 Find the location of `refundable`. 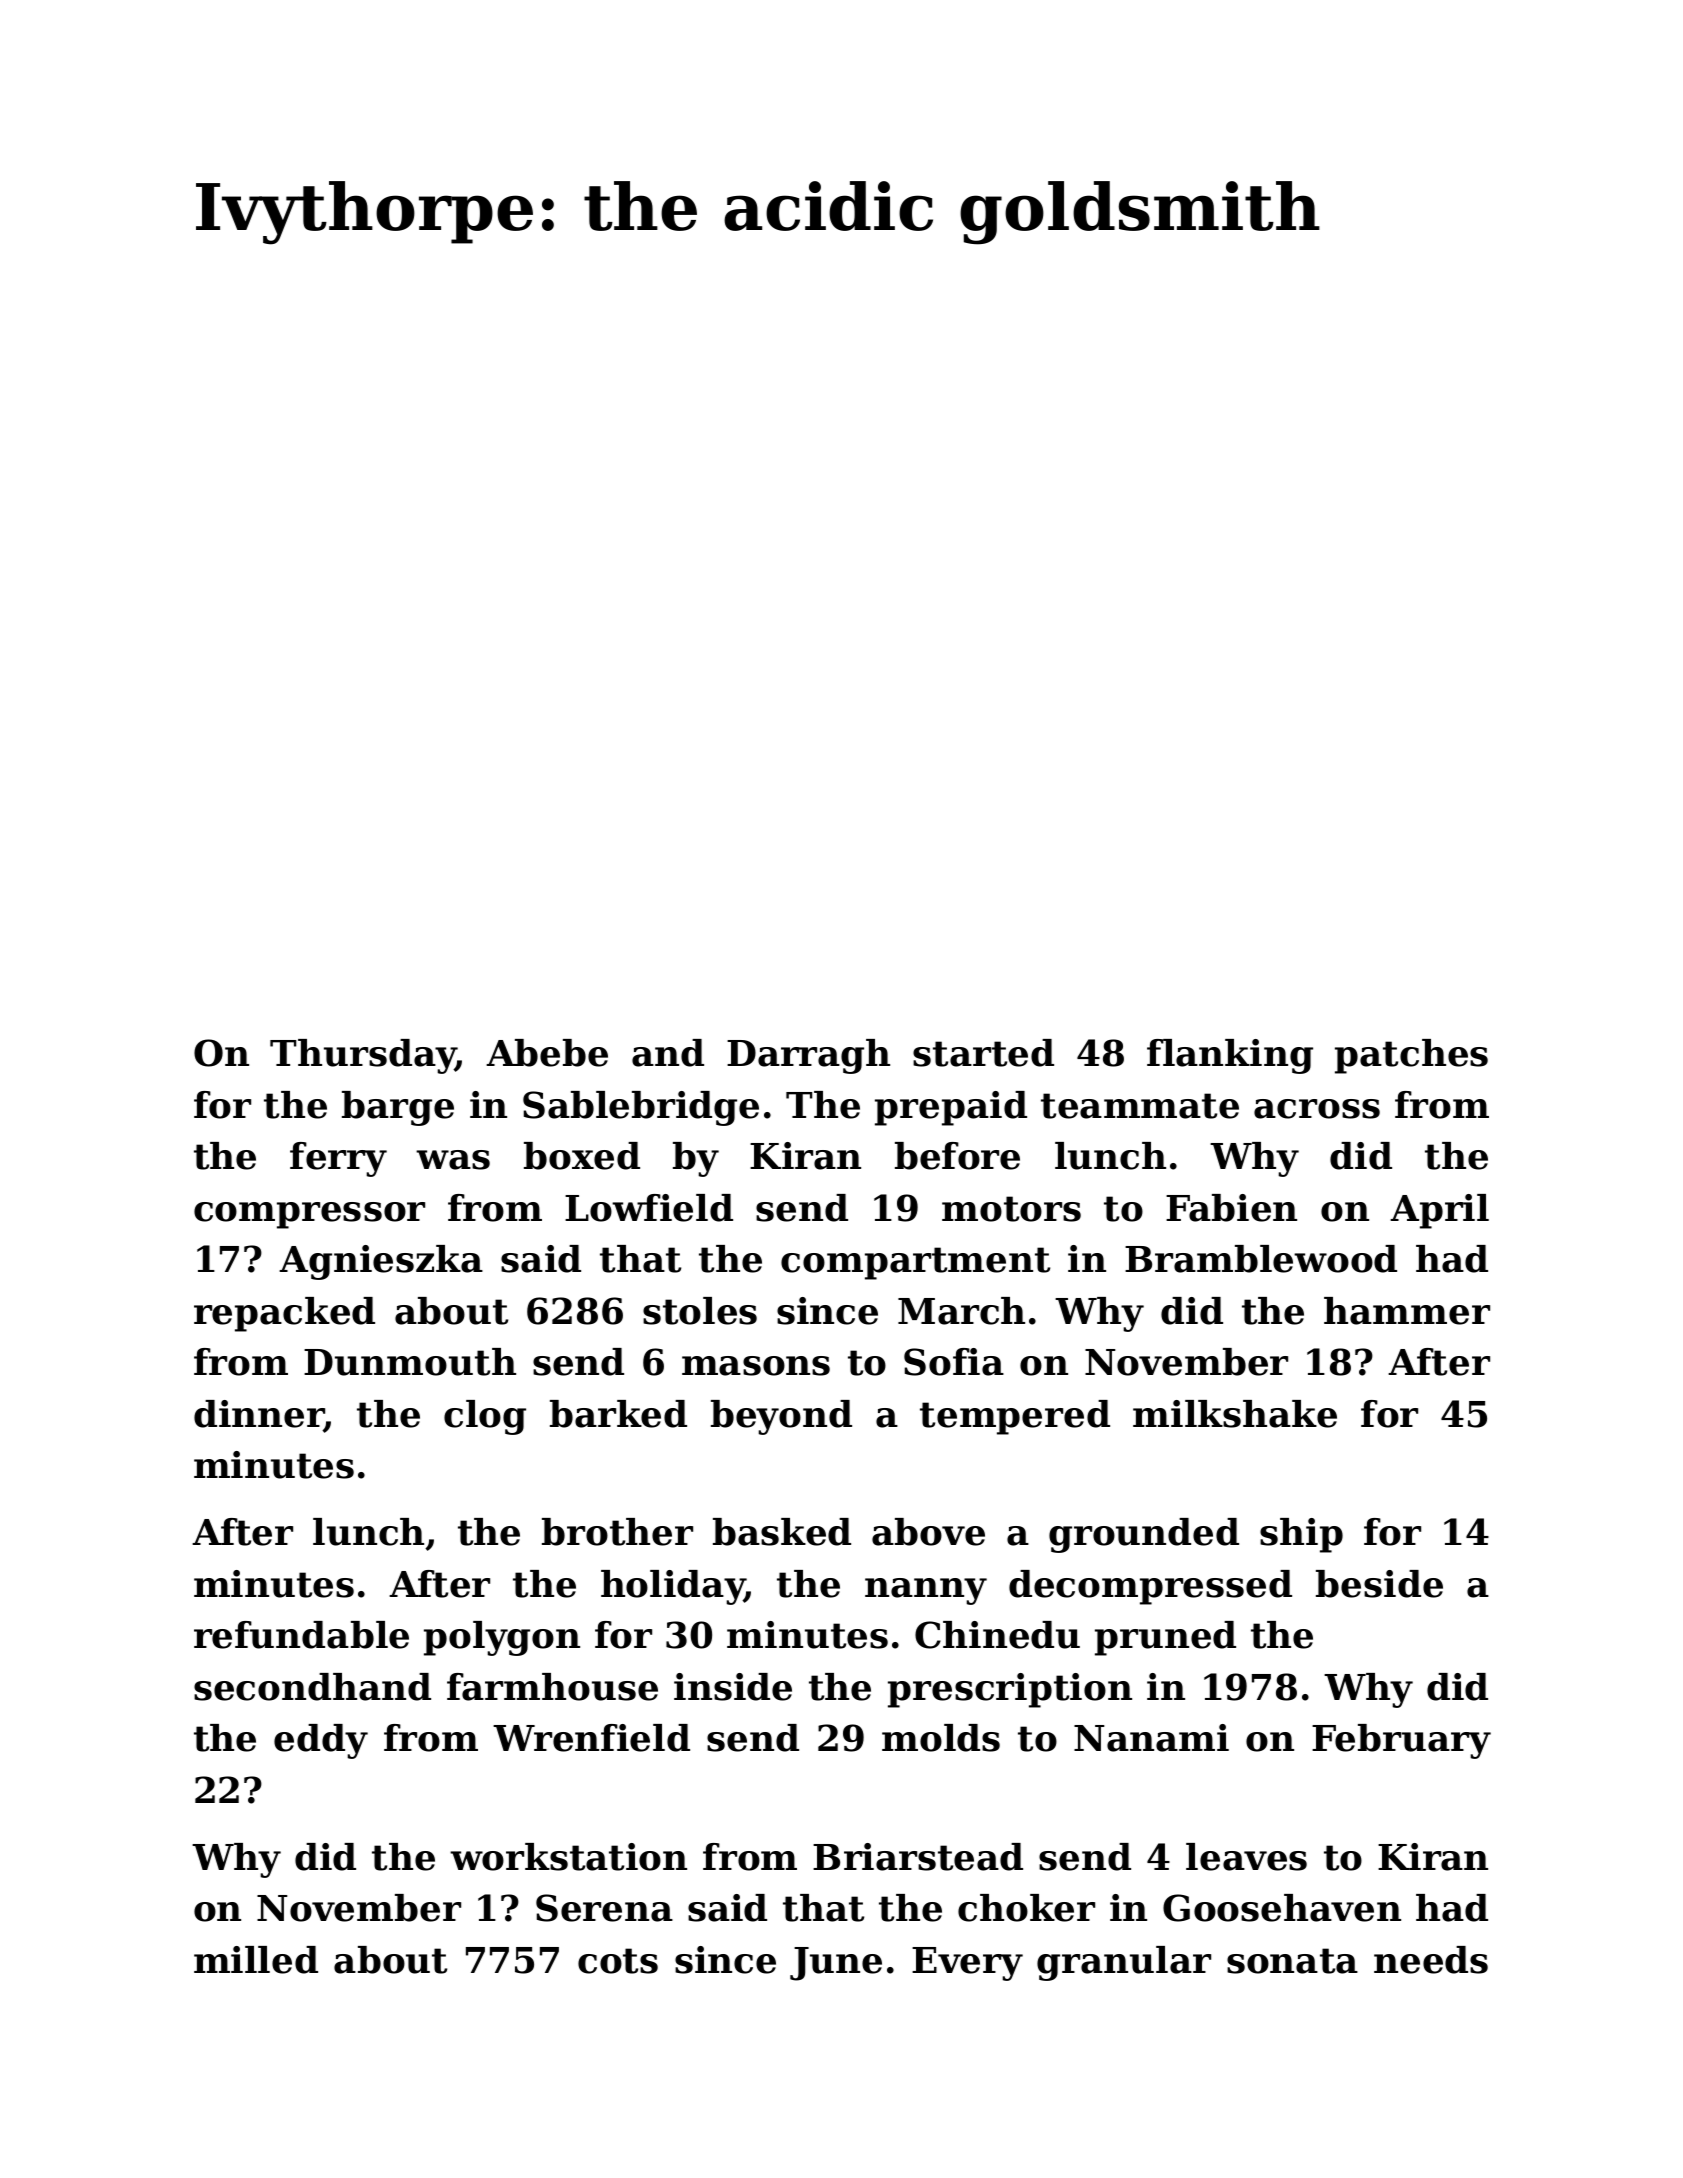

refundable is located at coordinates (301, 1635).
